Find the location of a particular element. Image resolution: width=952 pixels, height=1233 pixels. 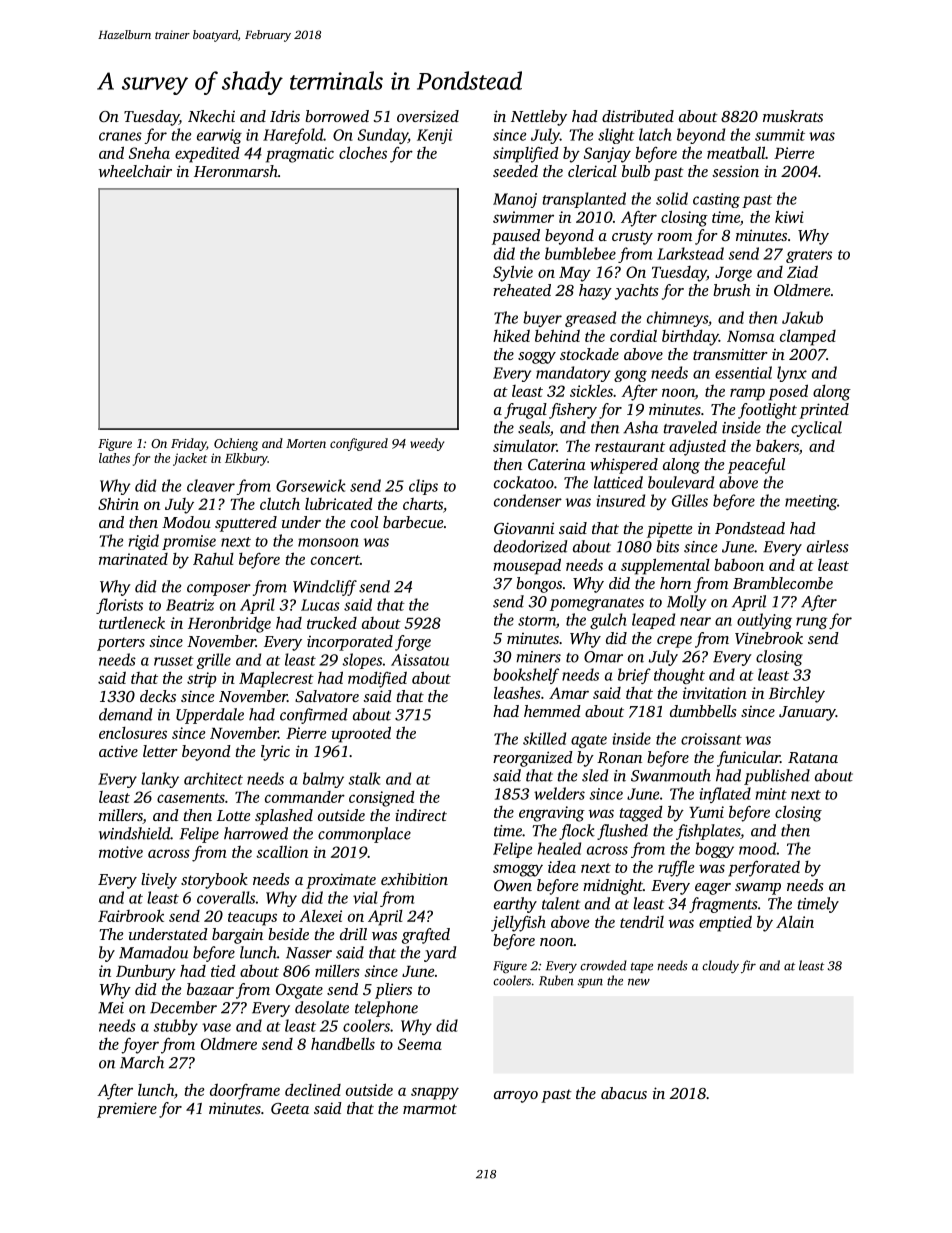

wheelchair is located at coordinates (135, 171).
